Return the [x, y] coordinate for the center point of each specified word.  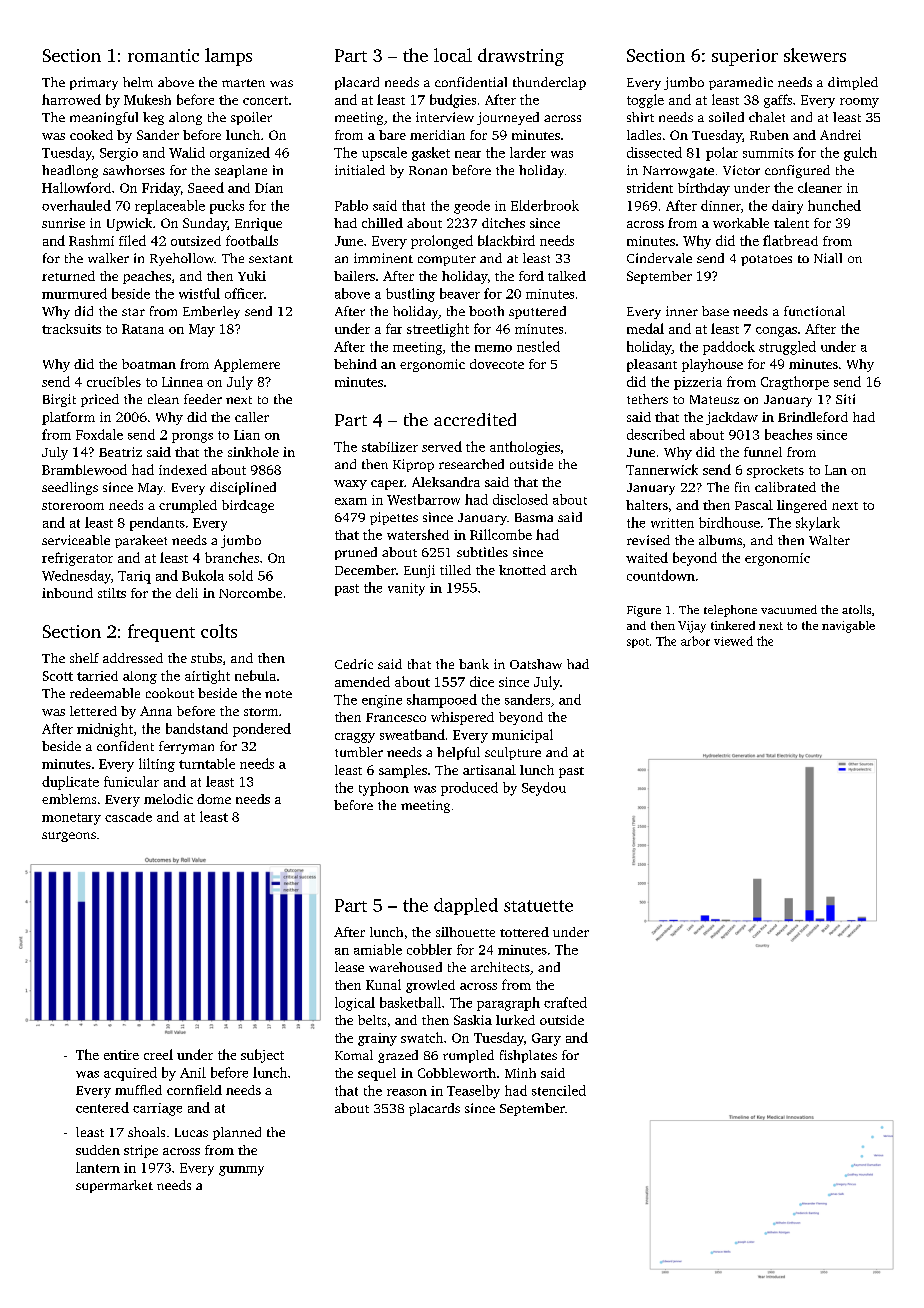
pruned [356, 553]
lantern [98, 1167]
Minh [520, 1073]
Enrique [258, 224]
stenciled [559, 1090]
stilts [112, 593]
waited [647, 557]
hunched [834, 205]
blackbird [506, 240]
